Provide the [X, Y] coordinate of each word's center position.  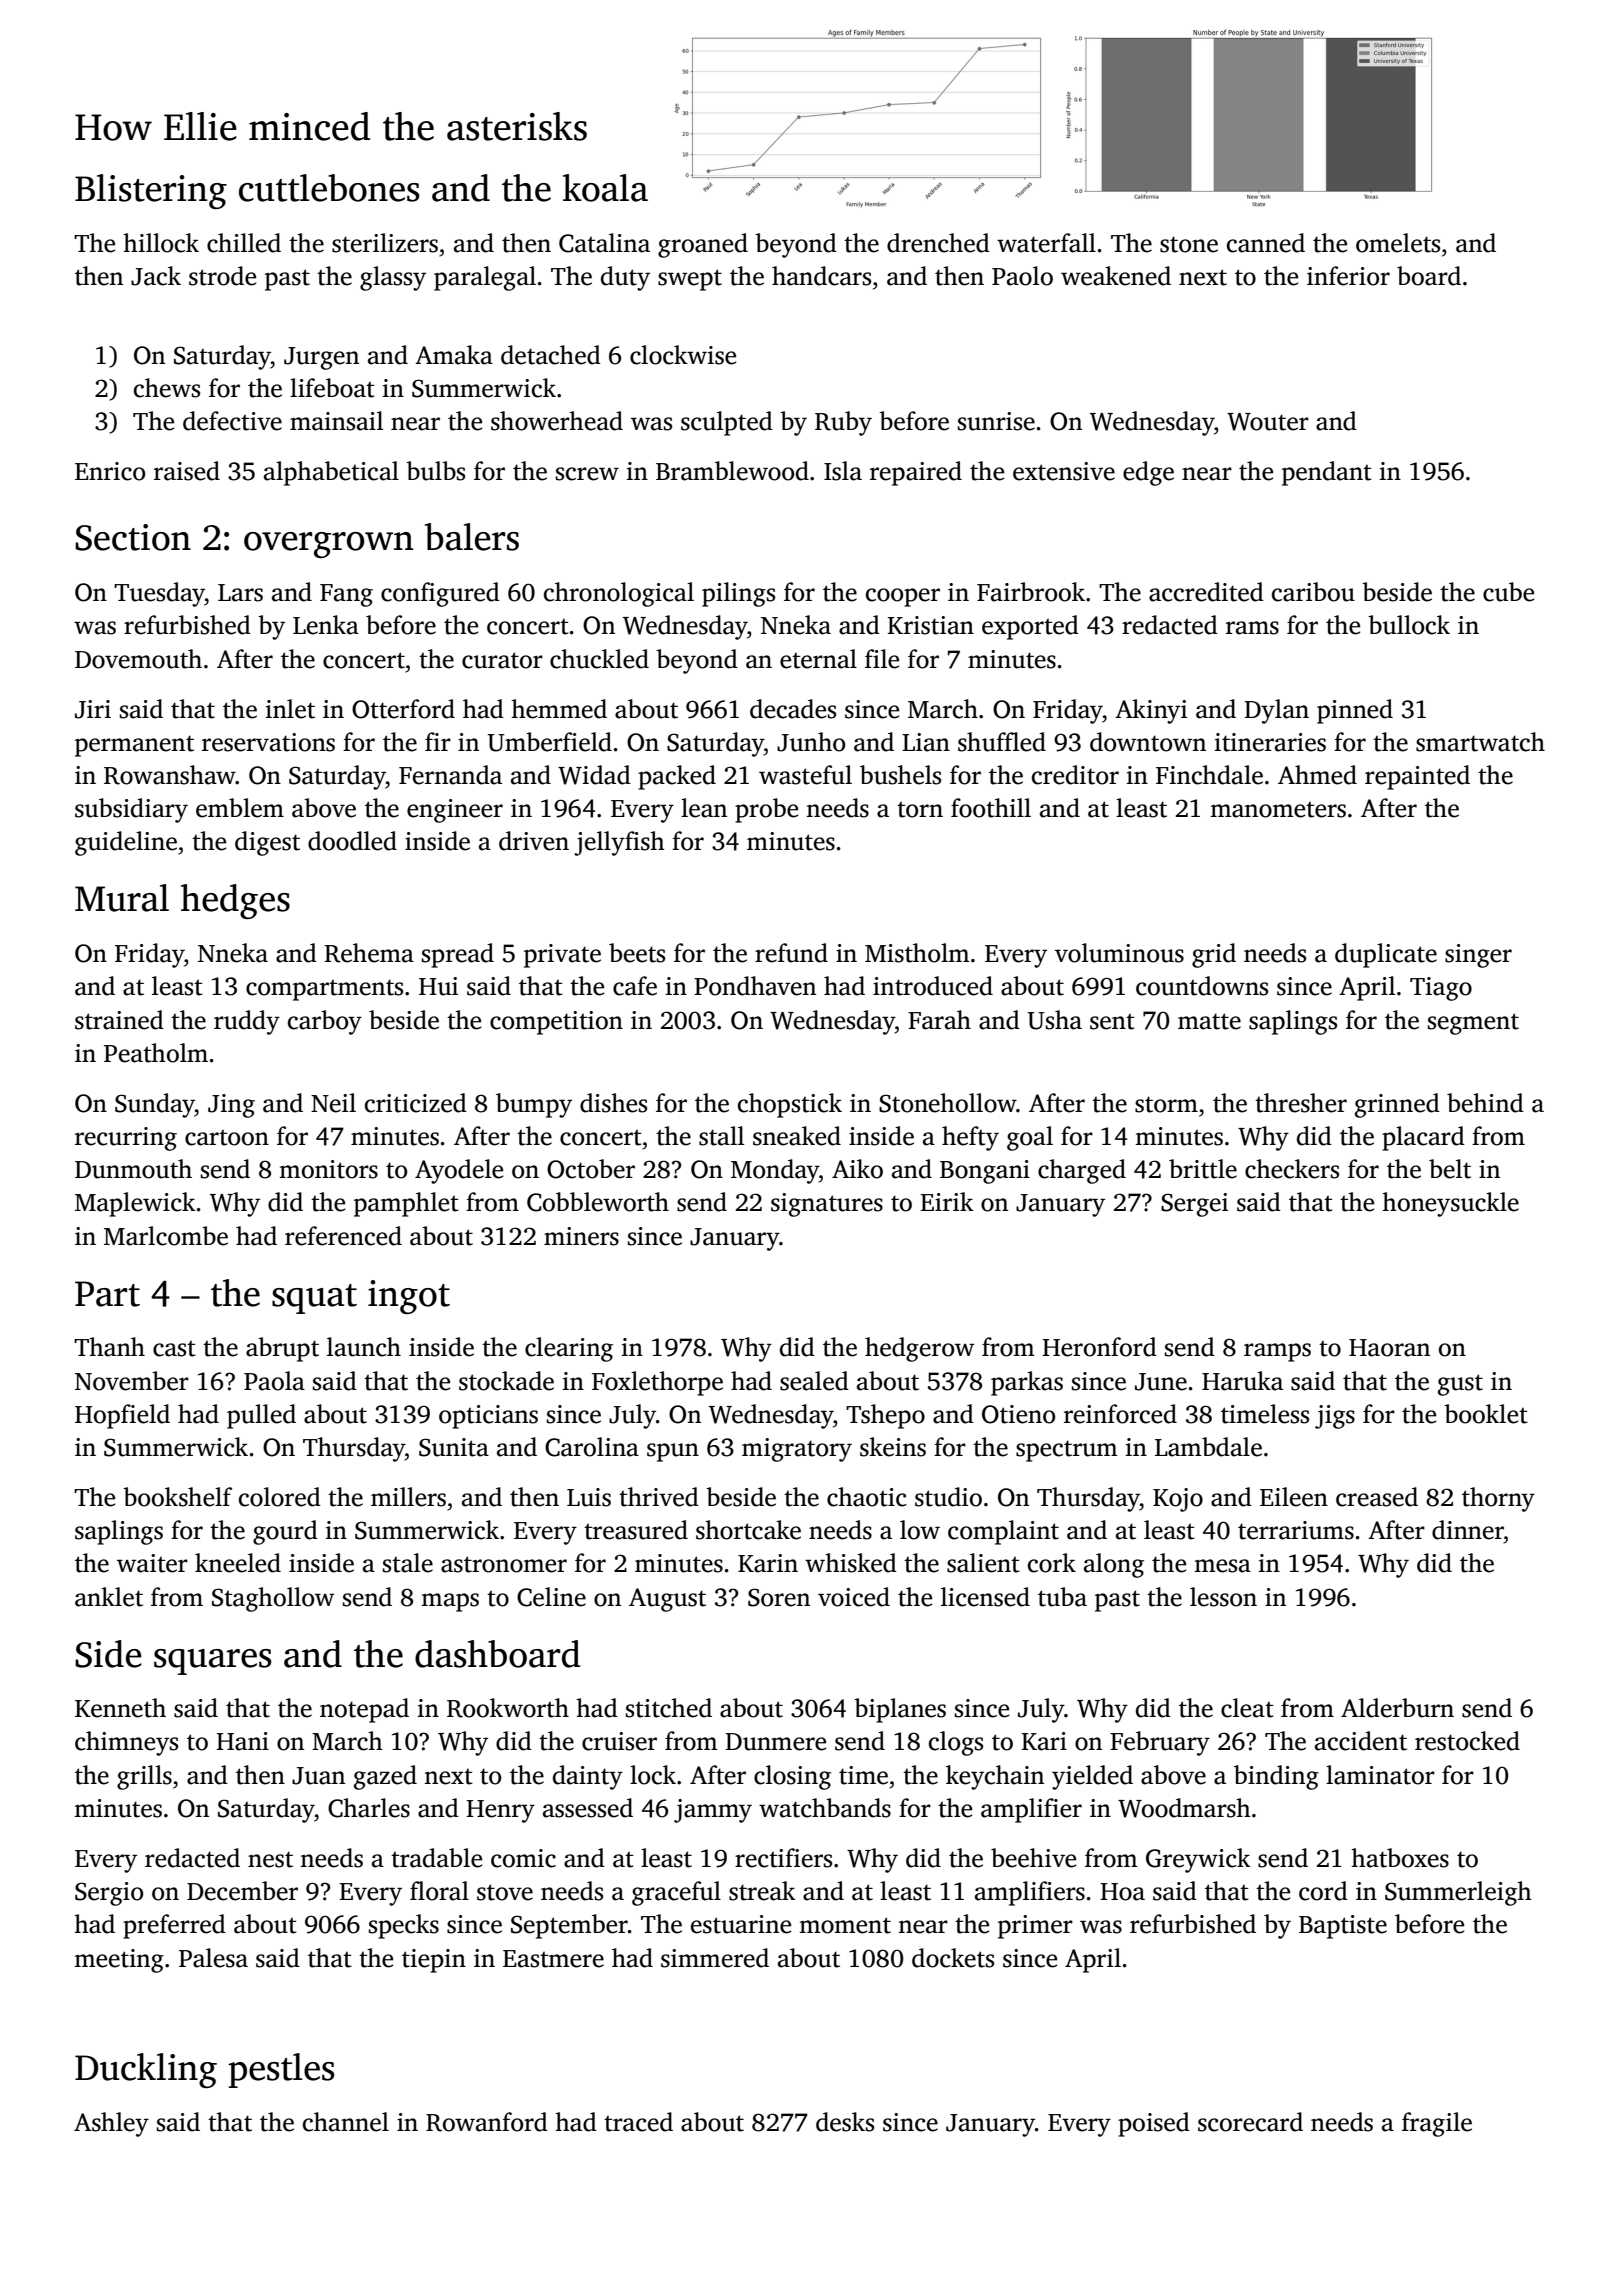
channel [346, 2122]
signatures [827, 1205]
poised [1154, 2124]
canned [1266, 243]
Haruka [1242, 1381]
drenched [938, 243]
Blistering [151, 191]
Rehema [369, 953]
